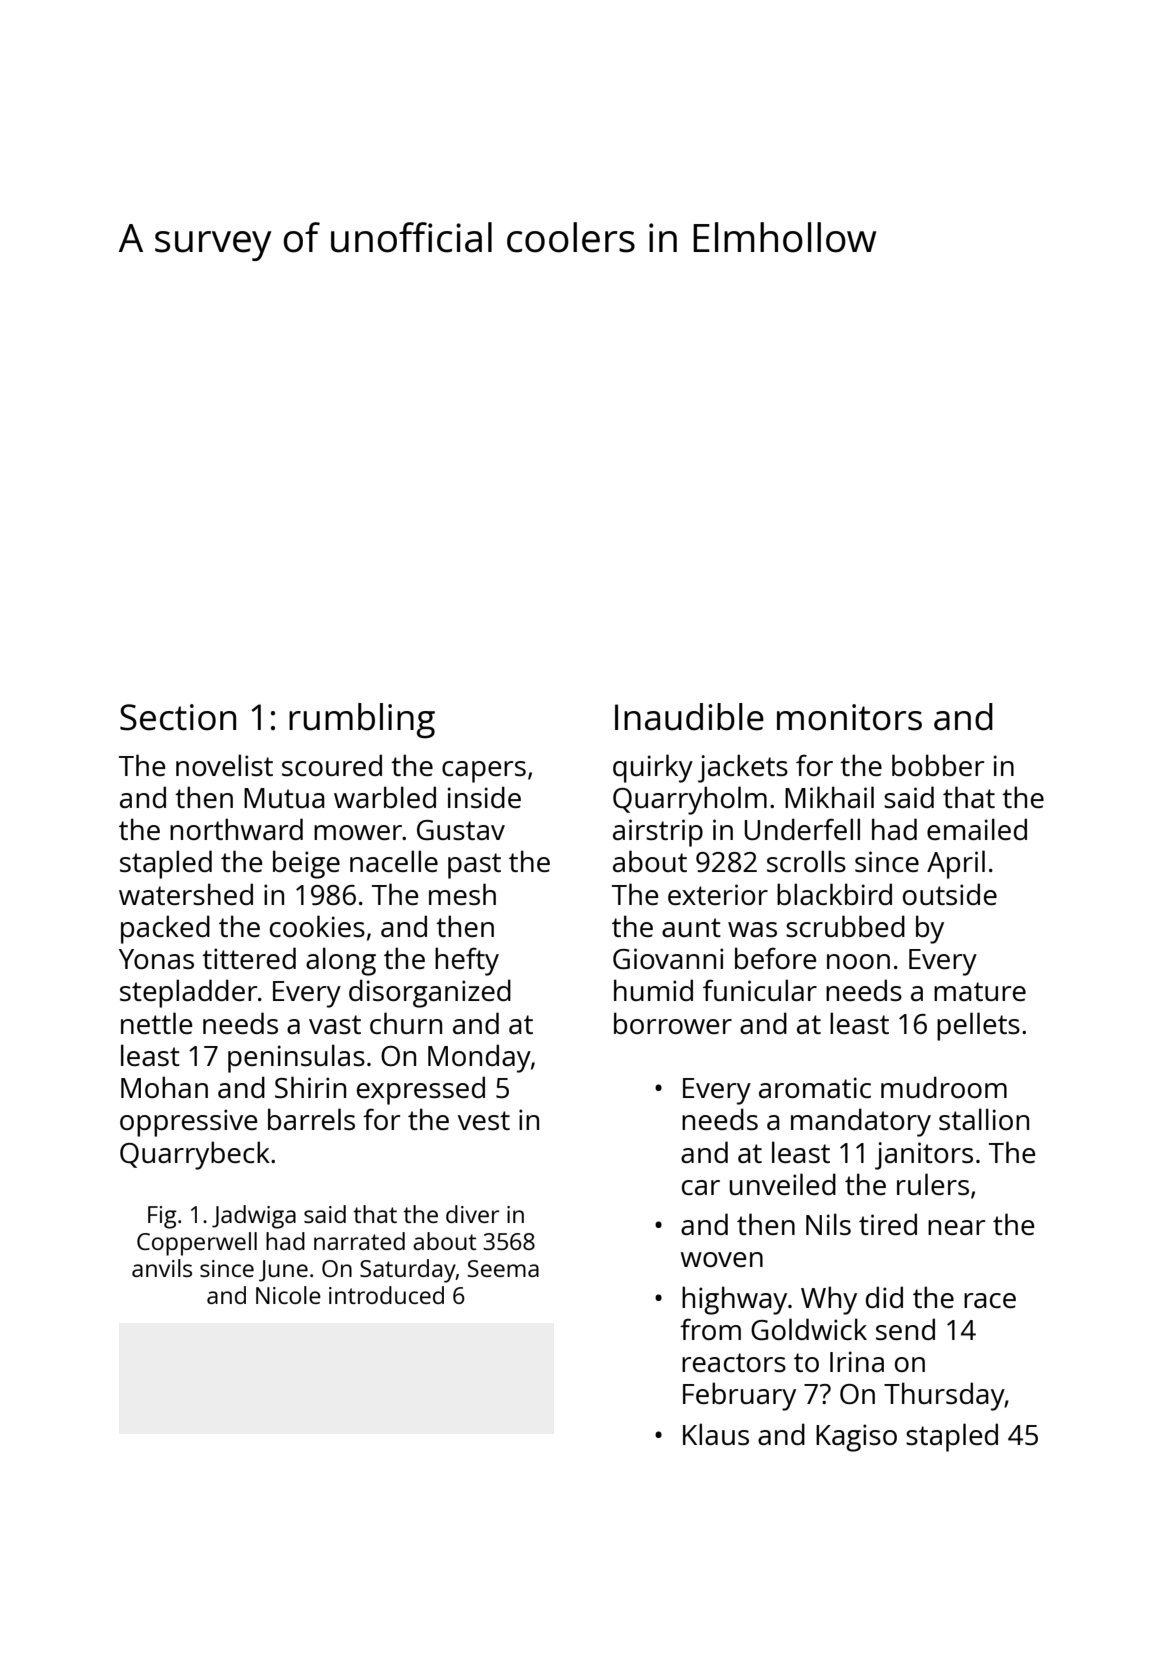  I want to click on quirky, so click(653, 768).
